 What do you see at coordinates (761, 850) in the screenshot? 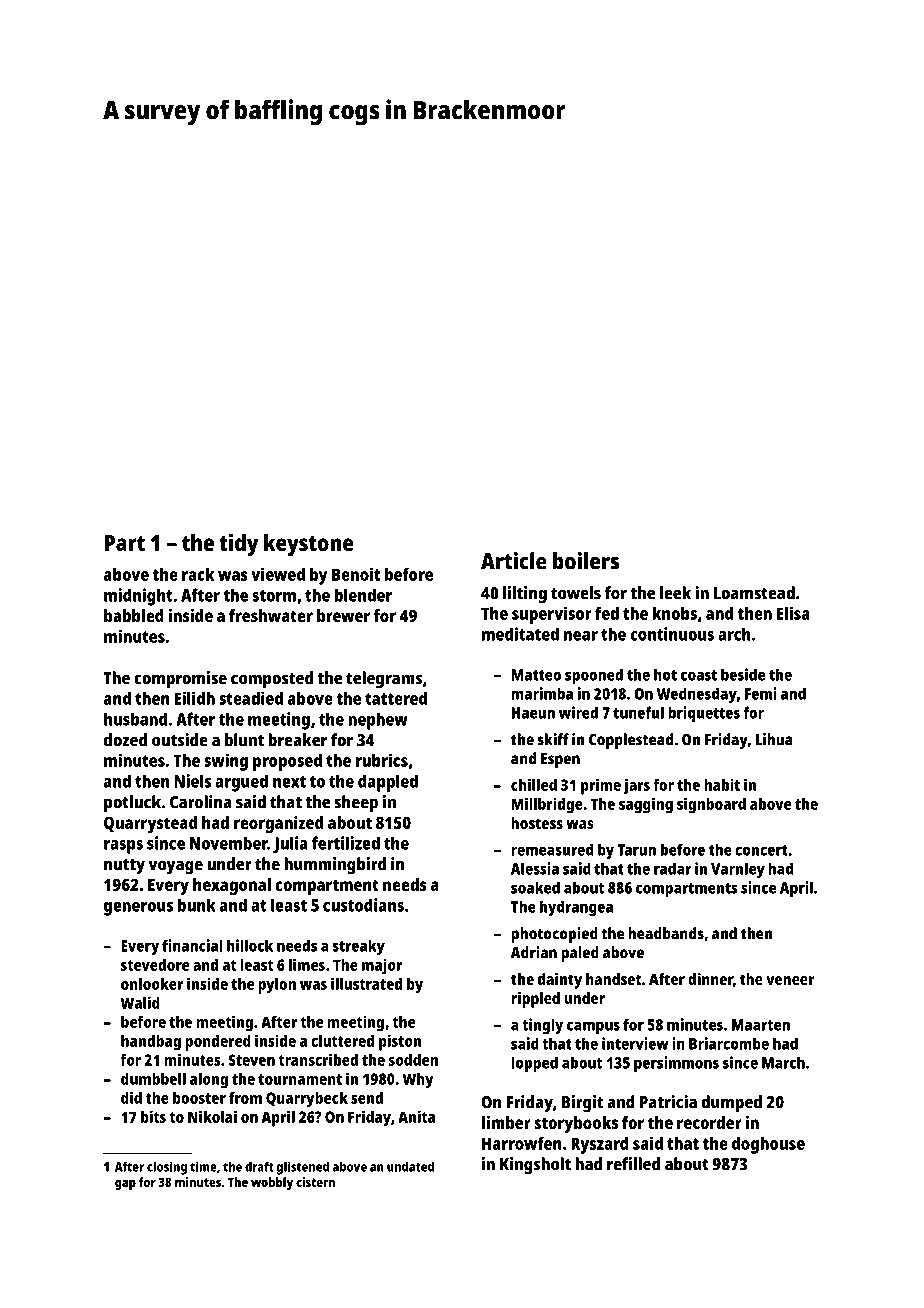
I see `concert` at bounding box center [761, 850].
